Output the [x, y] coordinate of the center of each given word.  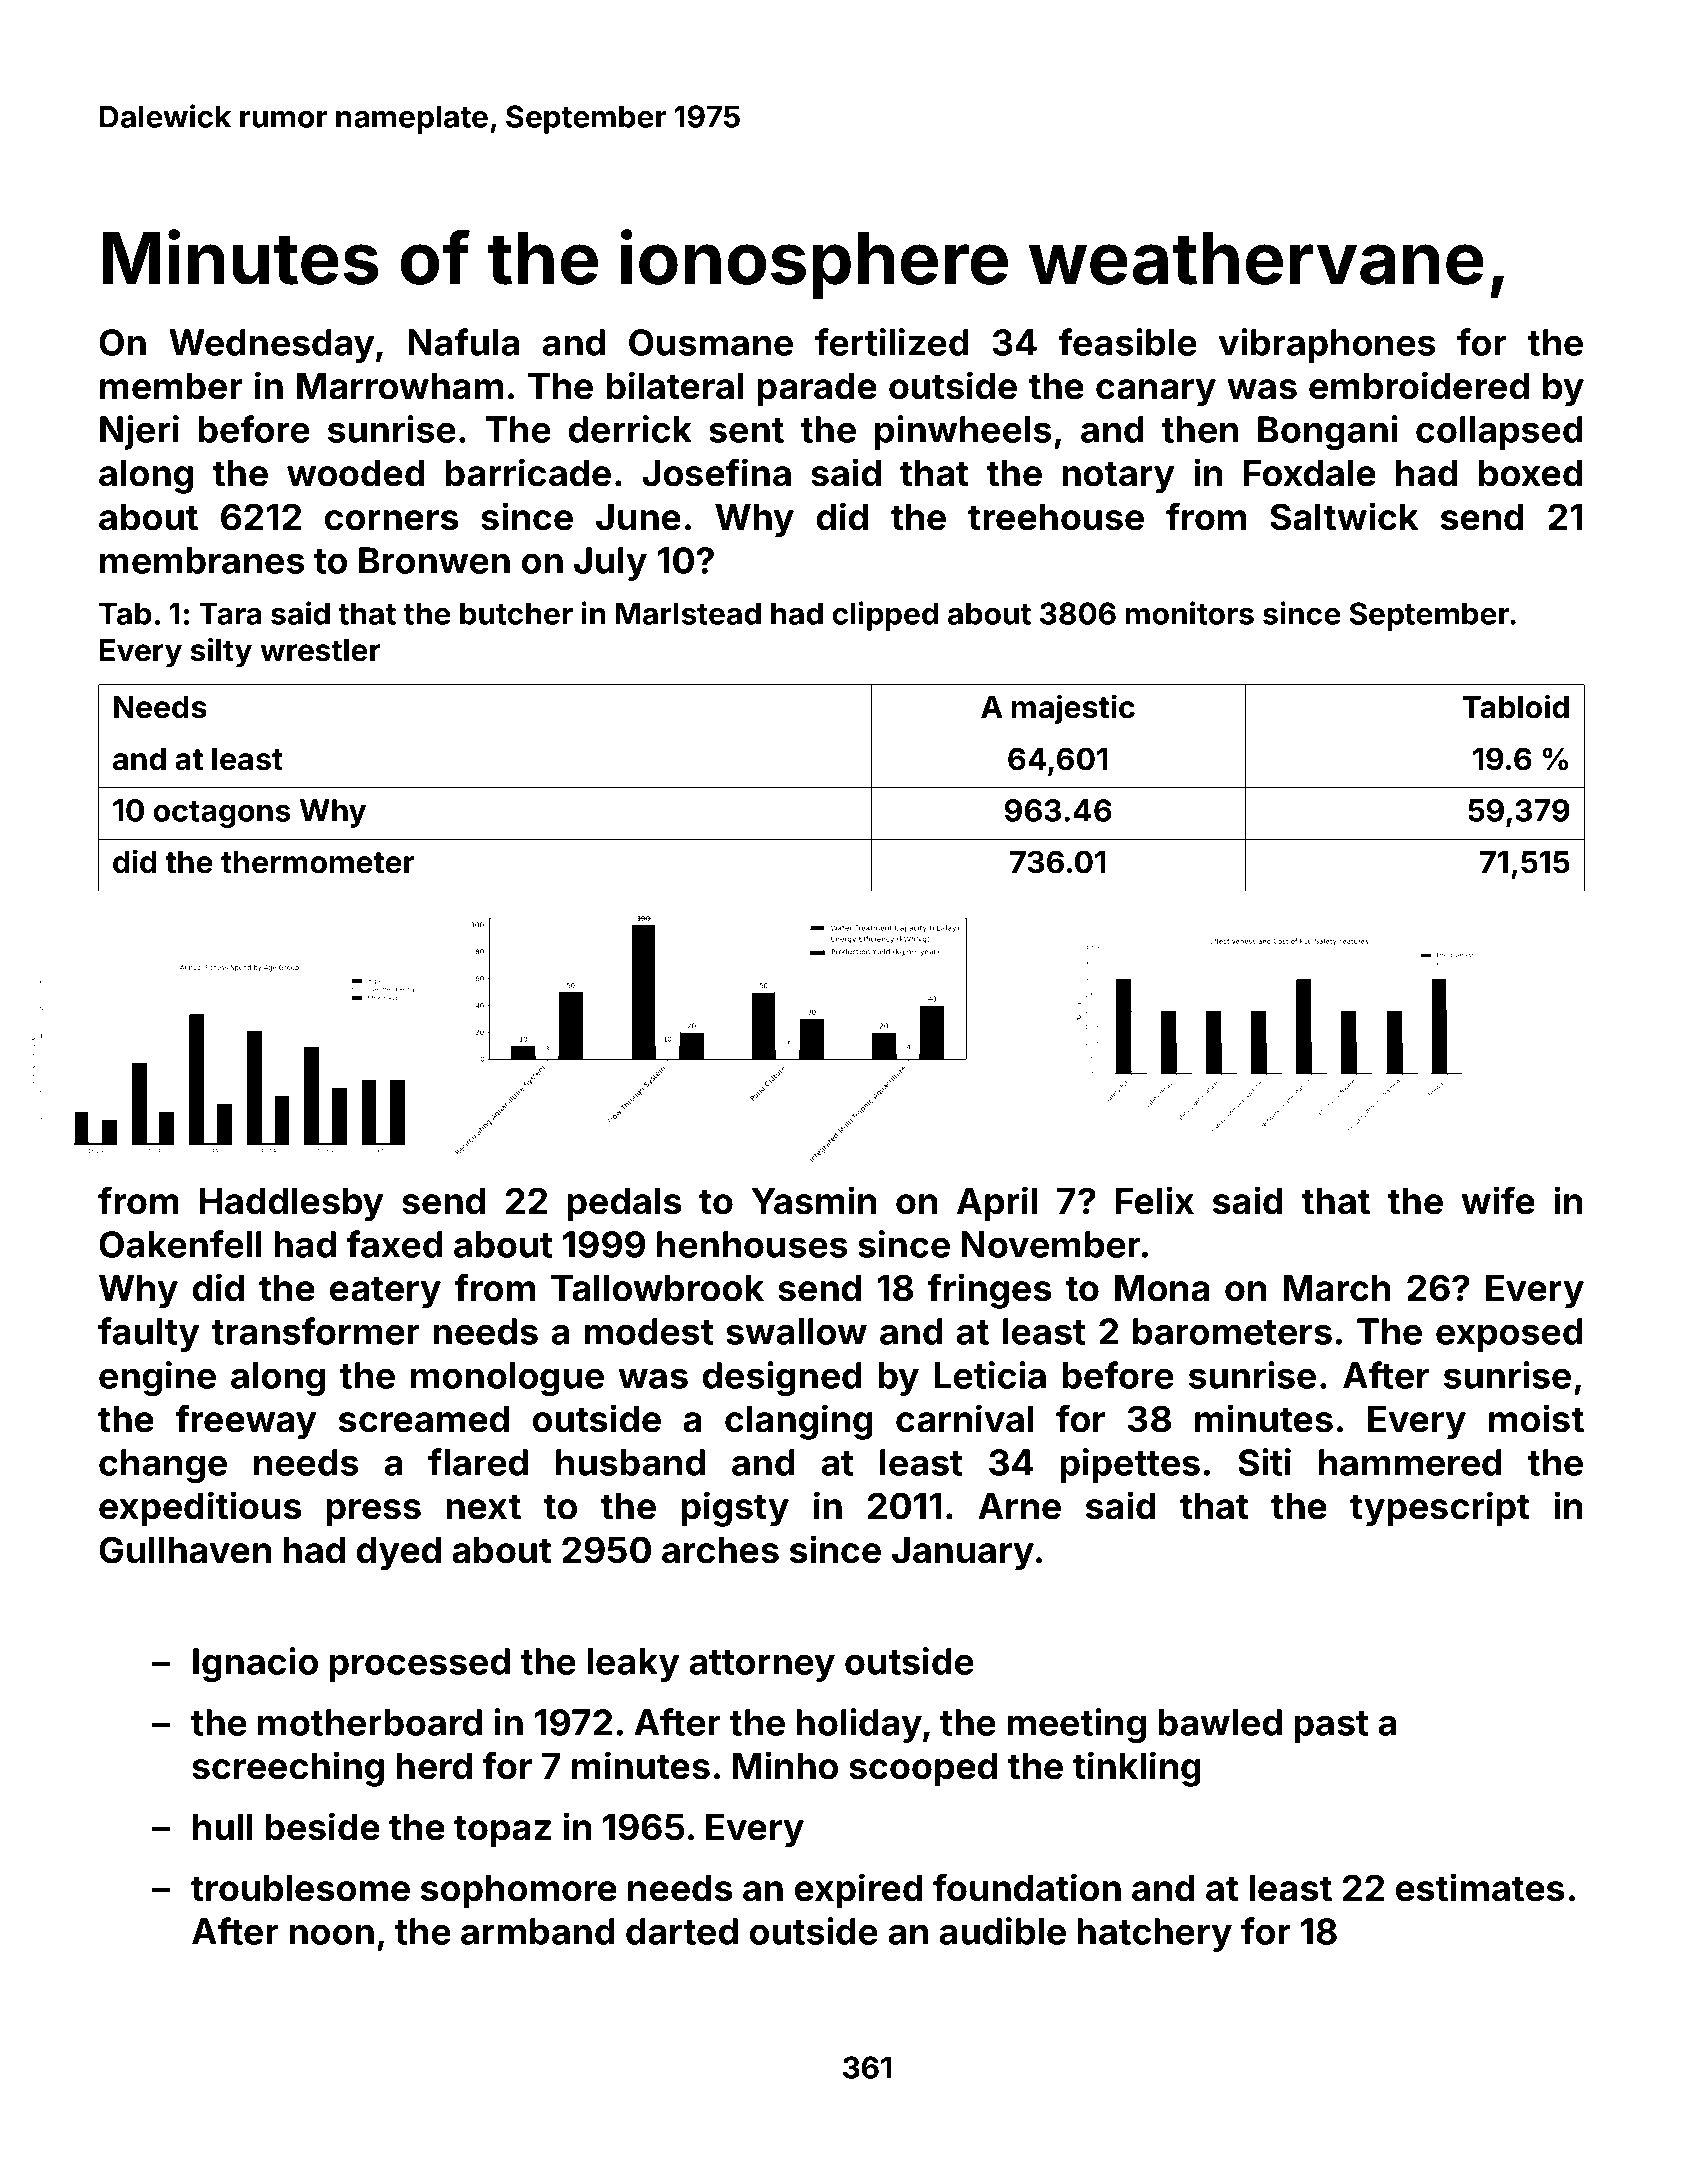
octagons [222, 814]
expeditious [200, 1509]
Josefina [716, 472]
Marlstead [688, 613]
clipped [885, 616]
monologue [507, 1379]
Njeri [139, 432]
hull [223, 1827]
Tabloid [1515, 706]
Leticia [990, 1375]
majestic [1073, 709]
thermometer [318, 862]
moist [1536, 1418]
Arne [1019, 1506]
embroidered [1419, 385]
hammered [1410, 1462]
